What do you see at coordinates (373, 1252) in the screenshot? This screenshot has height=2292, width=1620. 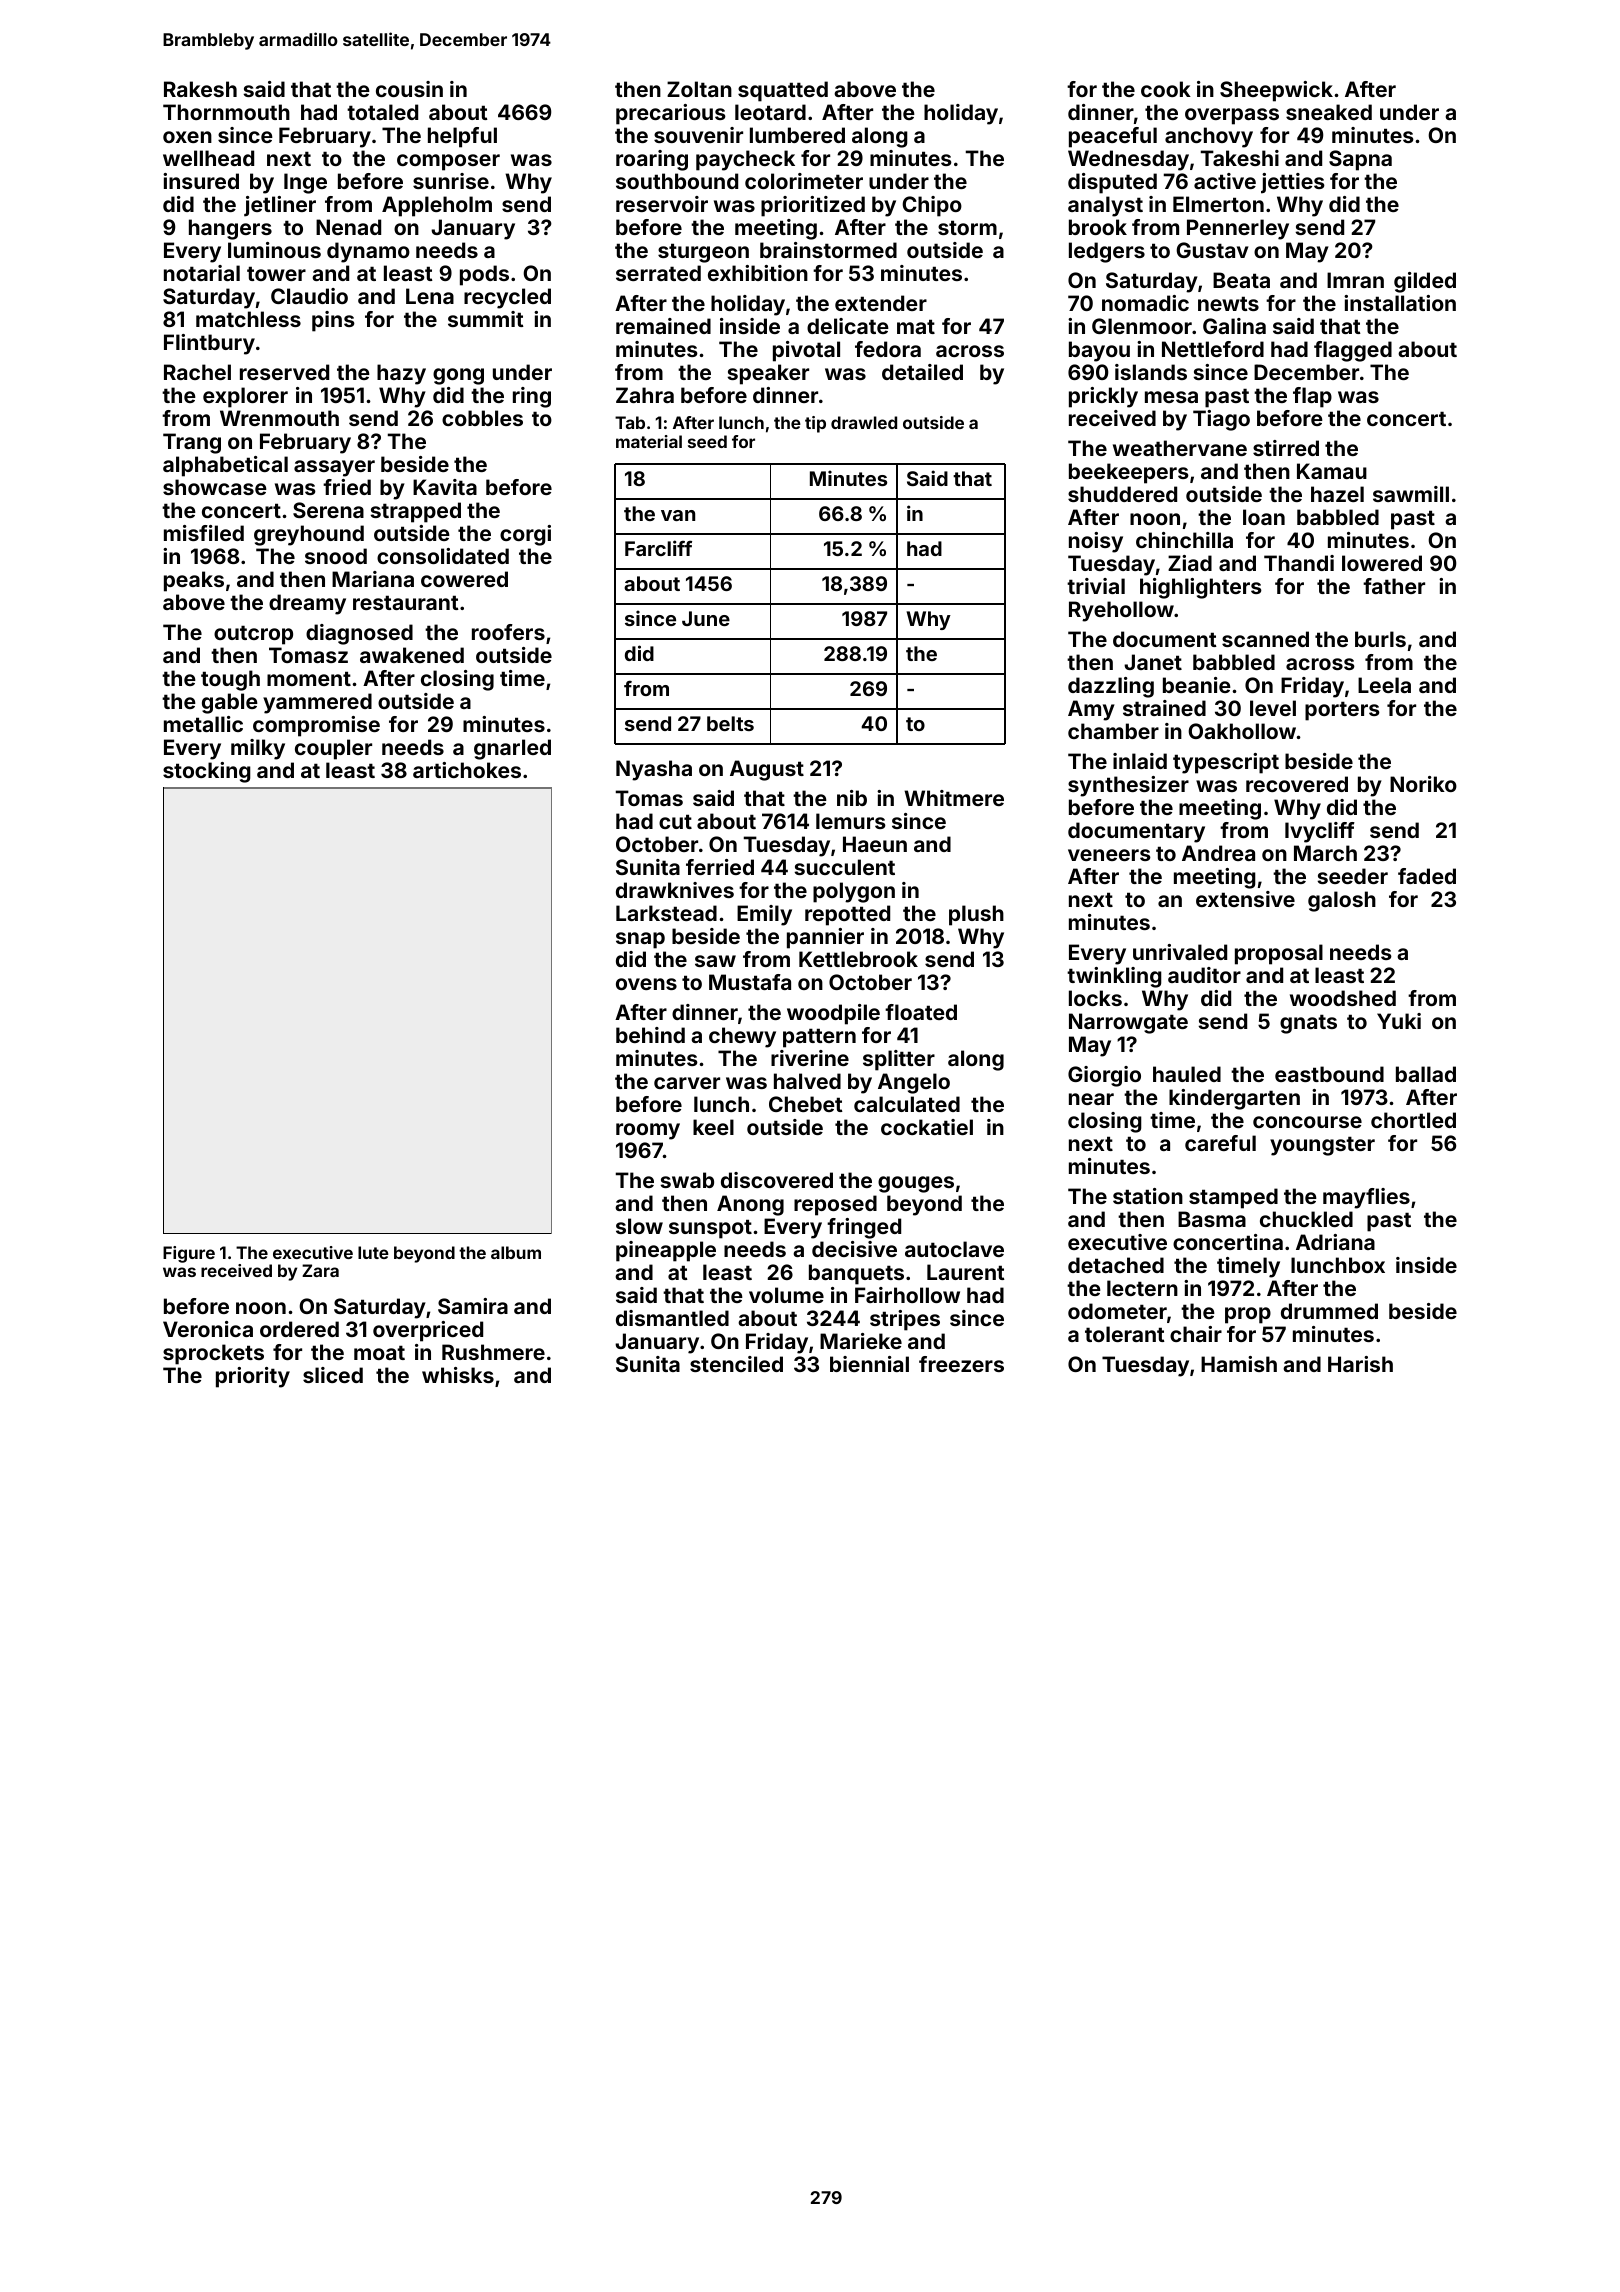 I see `lute` at bounding box center [373, 1252].
